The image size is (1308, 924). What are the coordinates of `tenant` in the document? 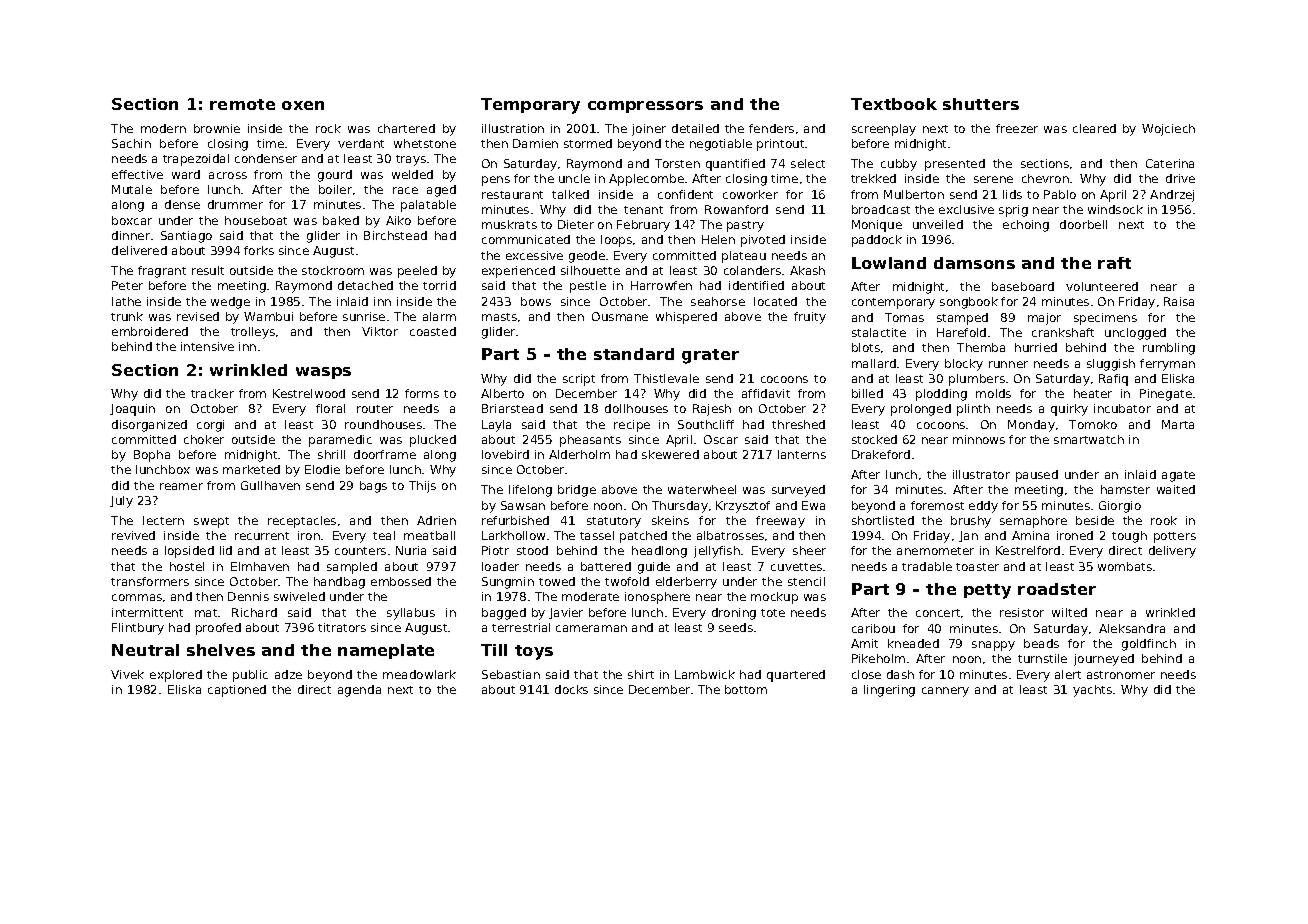 It's located at (643, 210).
